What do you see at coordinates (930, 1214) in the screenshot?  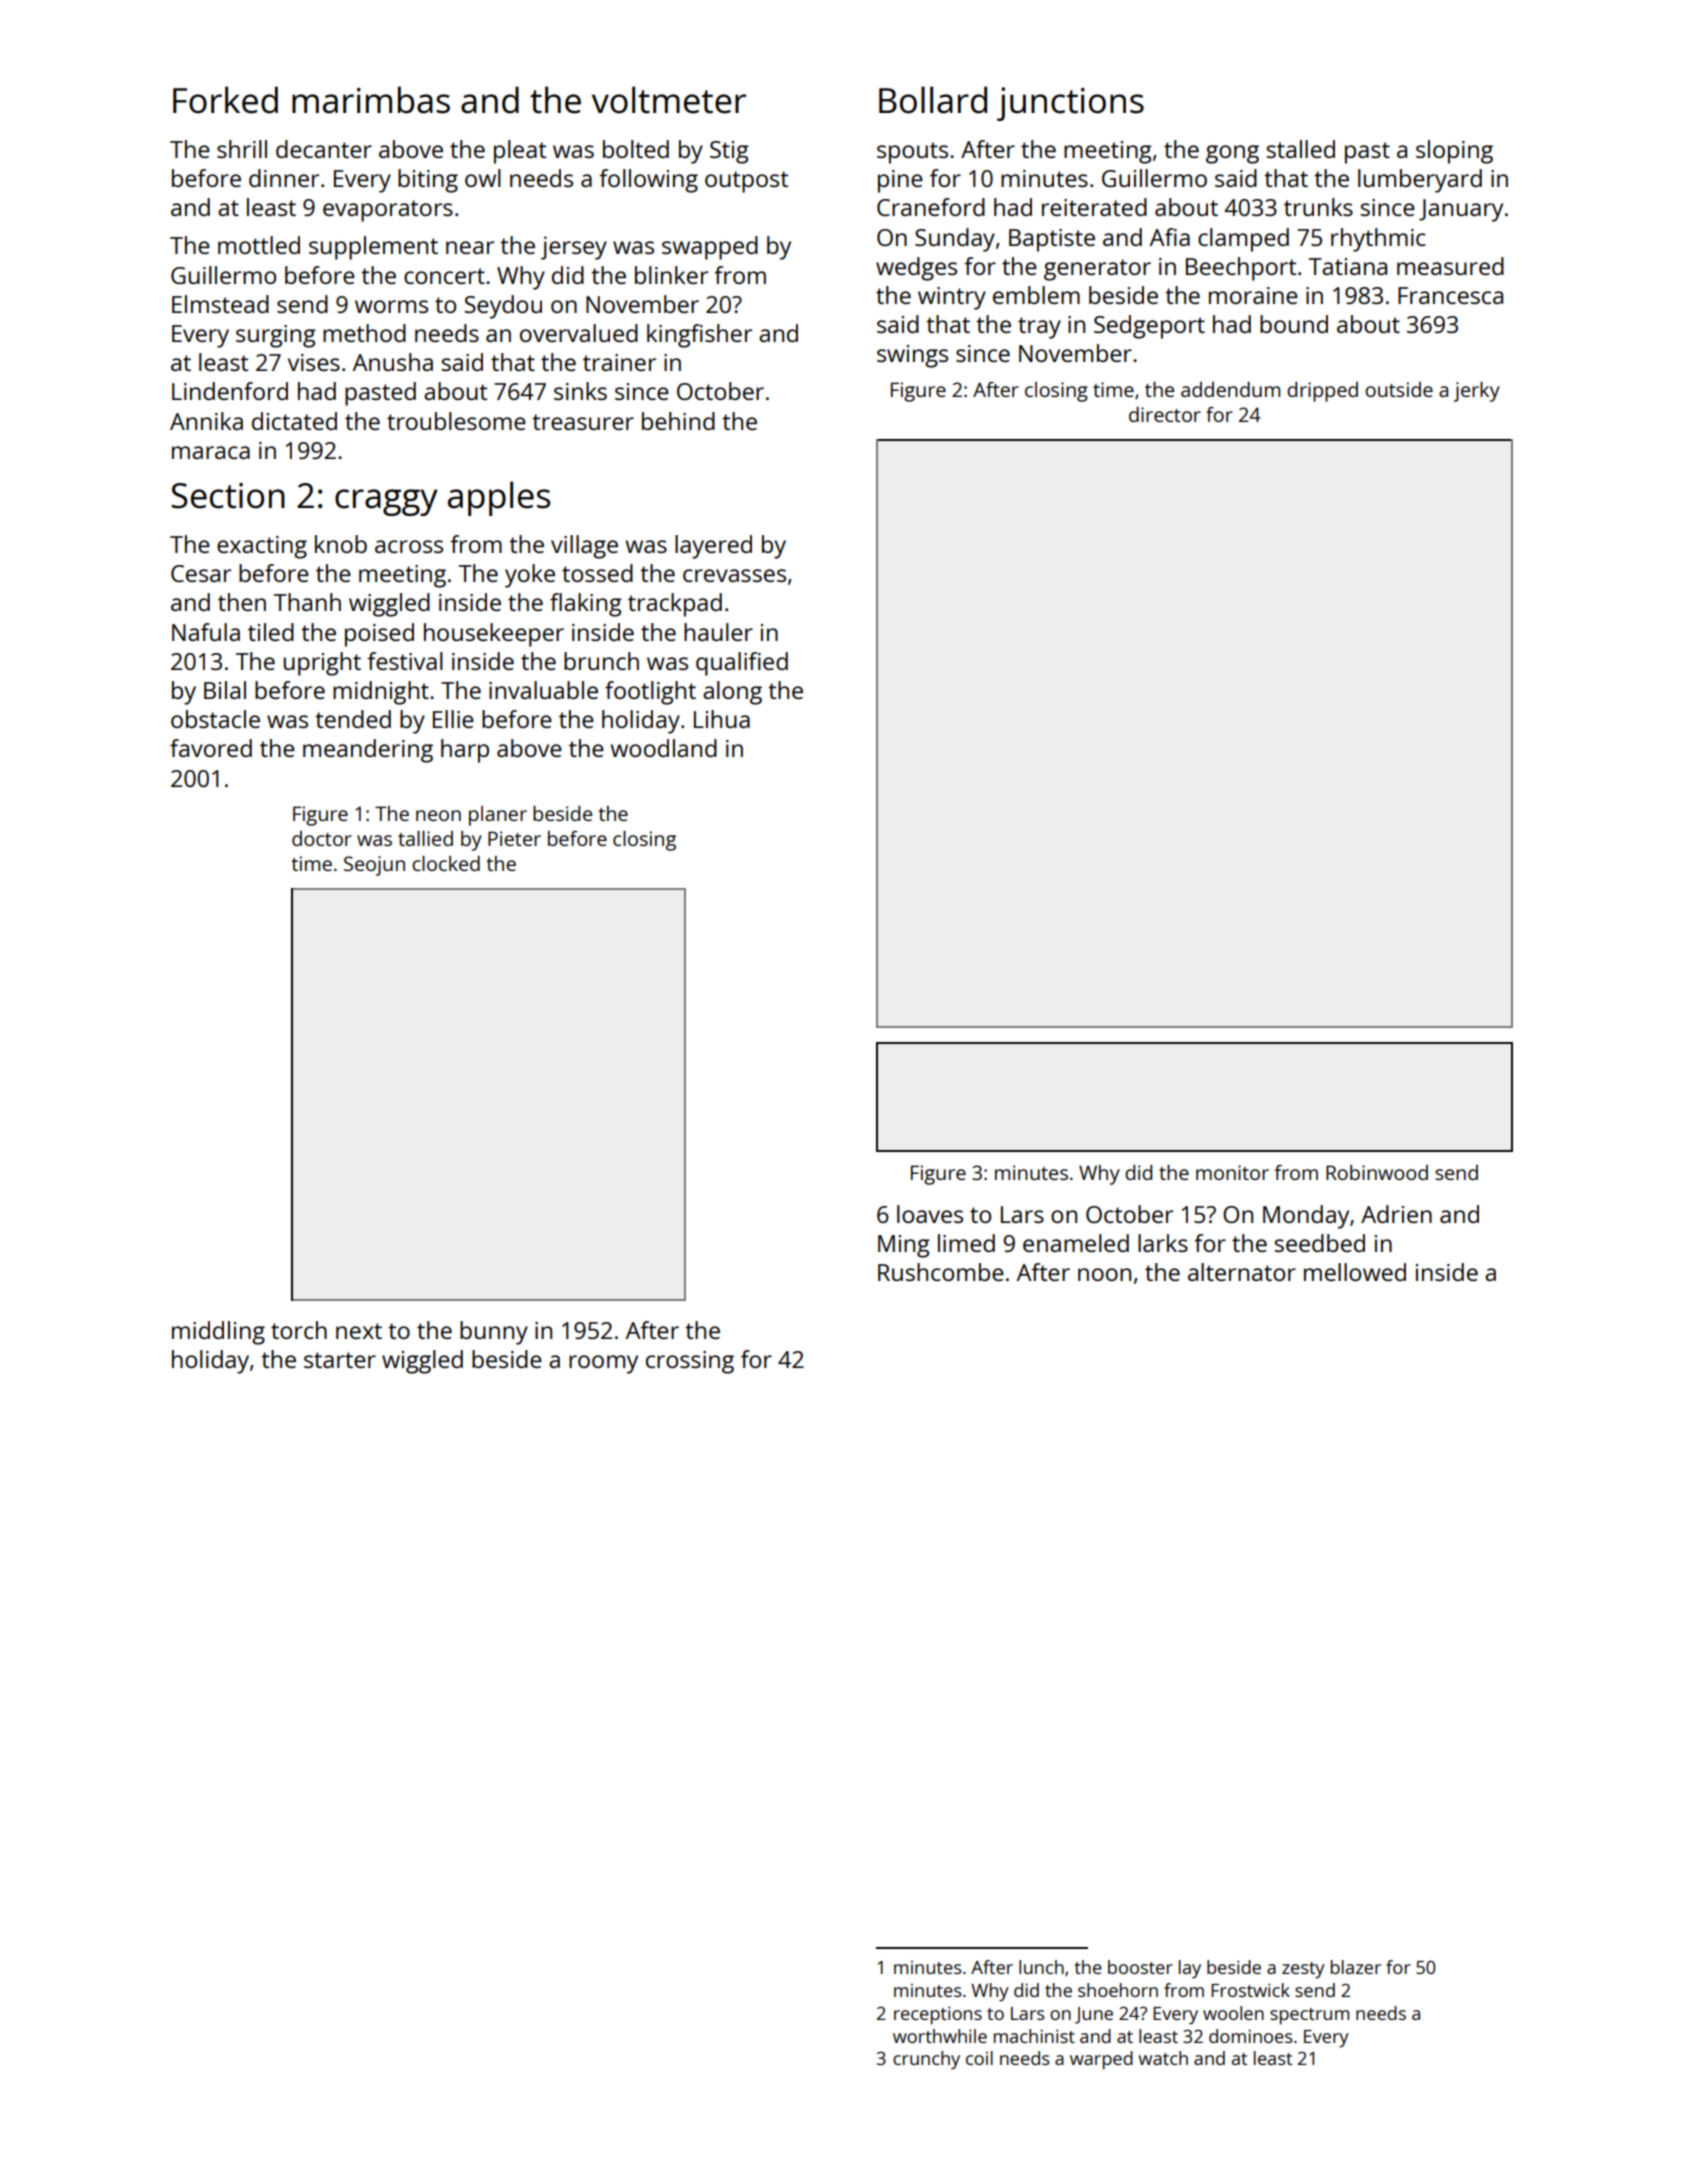 I see `loaves` at bounding box center [930, 1214].
